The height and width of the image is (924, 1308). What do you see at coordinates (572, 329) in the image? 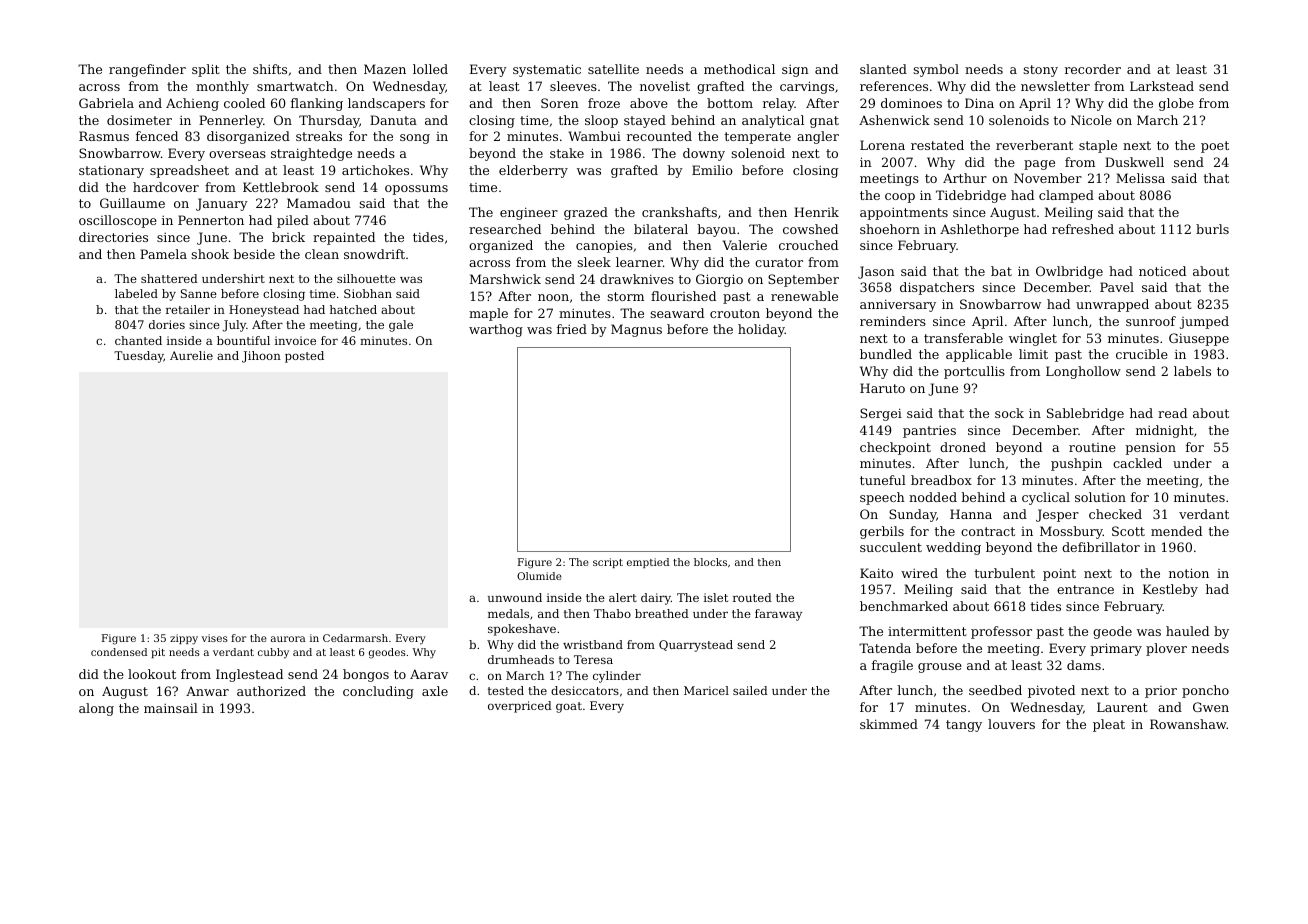
I see `fried` at bounding box center [572, 329].
